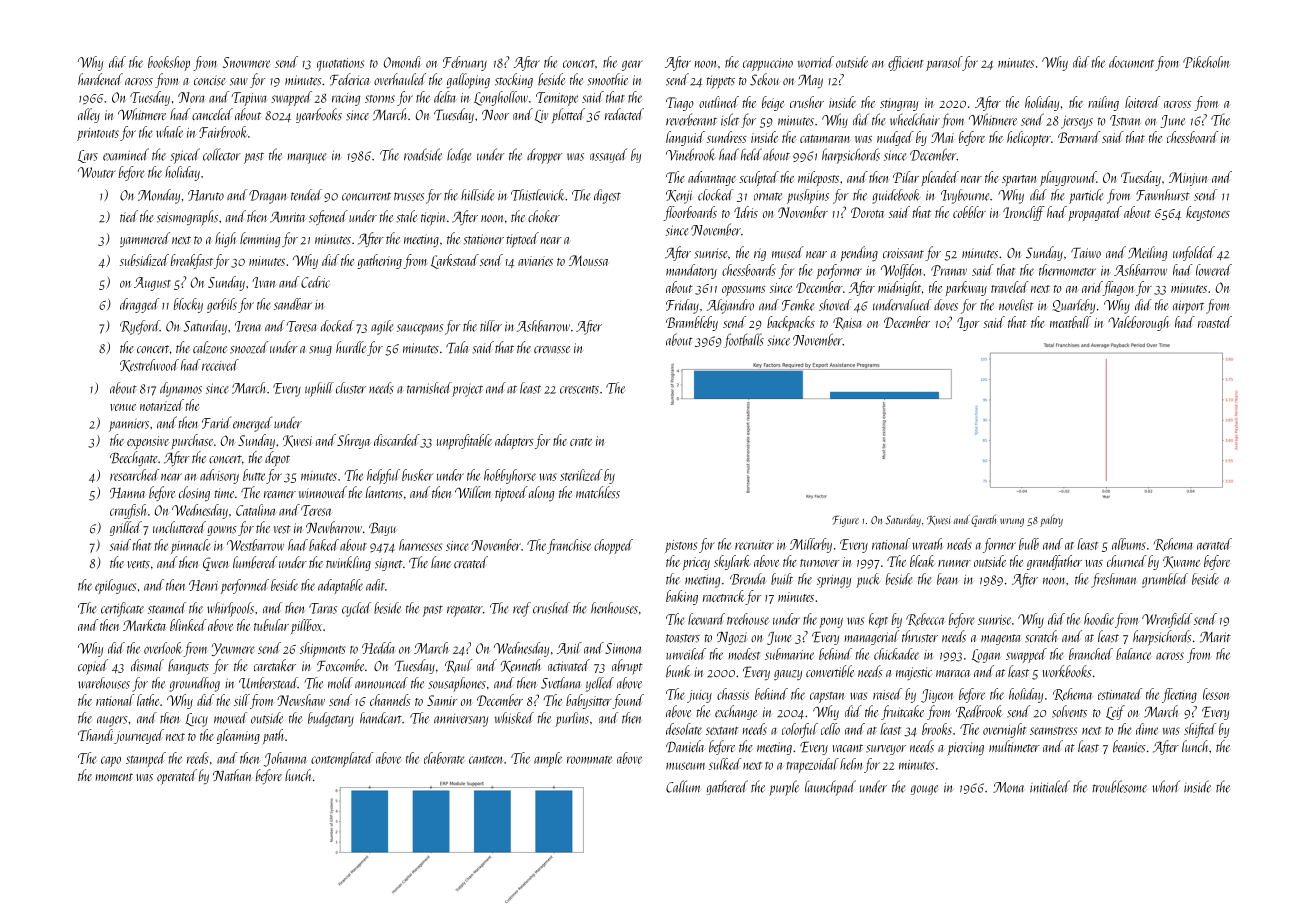 This screenshot has height=924, width=1308. I want to click on Temitope, so click(557, 99).
